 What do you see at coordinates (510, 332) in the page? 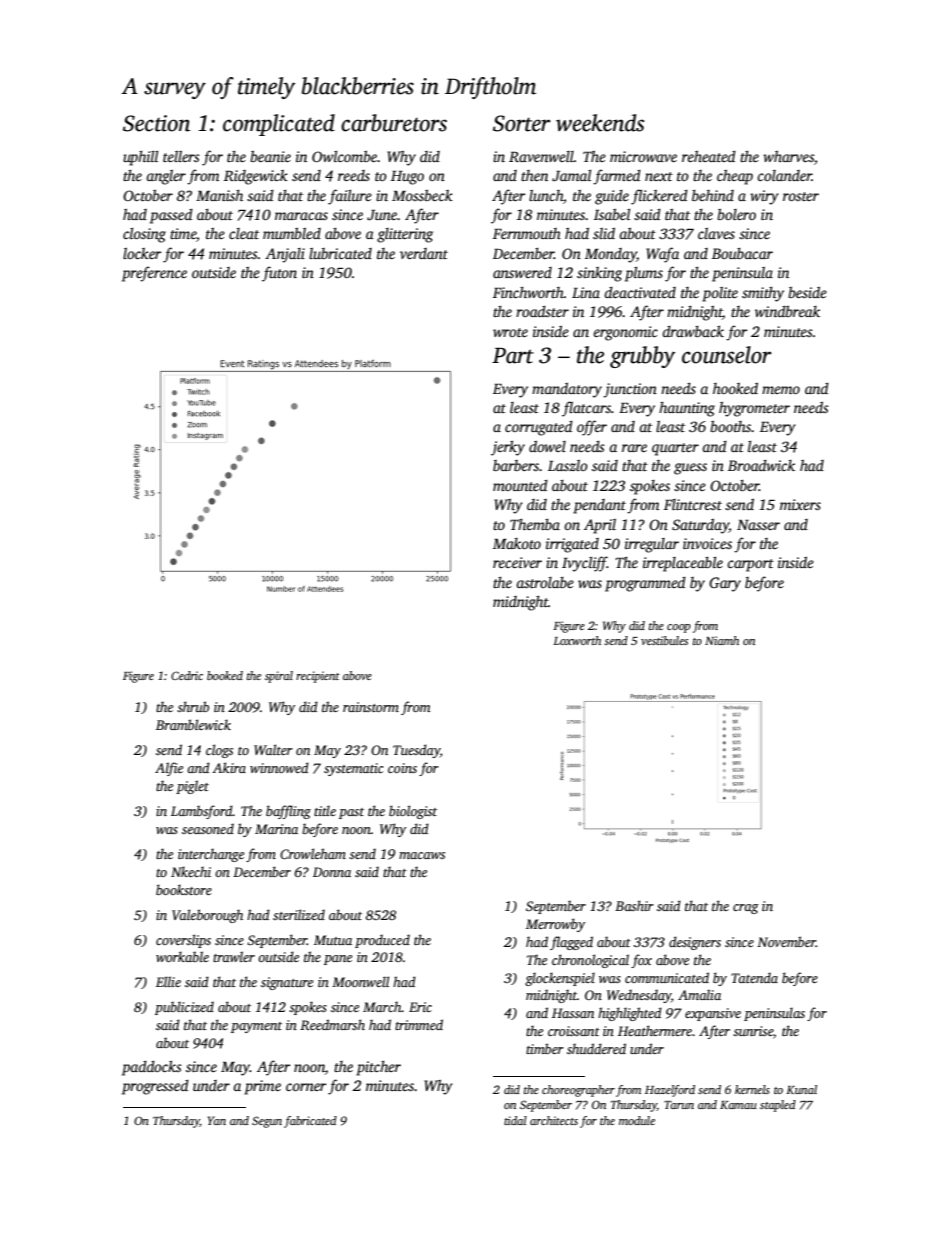
I see `wrote` at bounding box center [510, 332].
